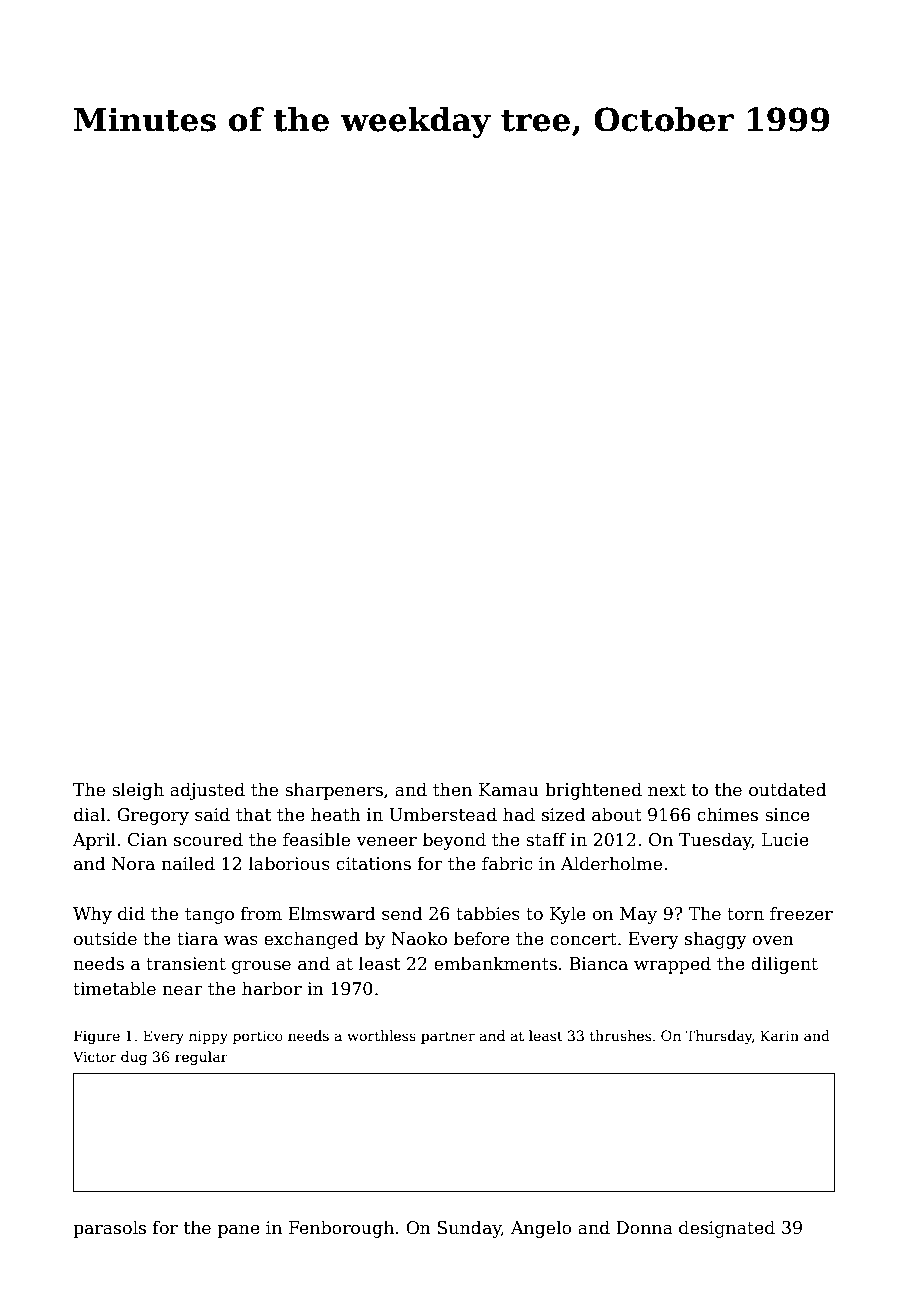 The image size is (908, 1316). I want to click on had, so click(519, 814).
